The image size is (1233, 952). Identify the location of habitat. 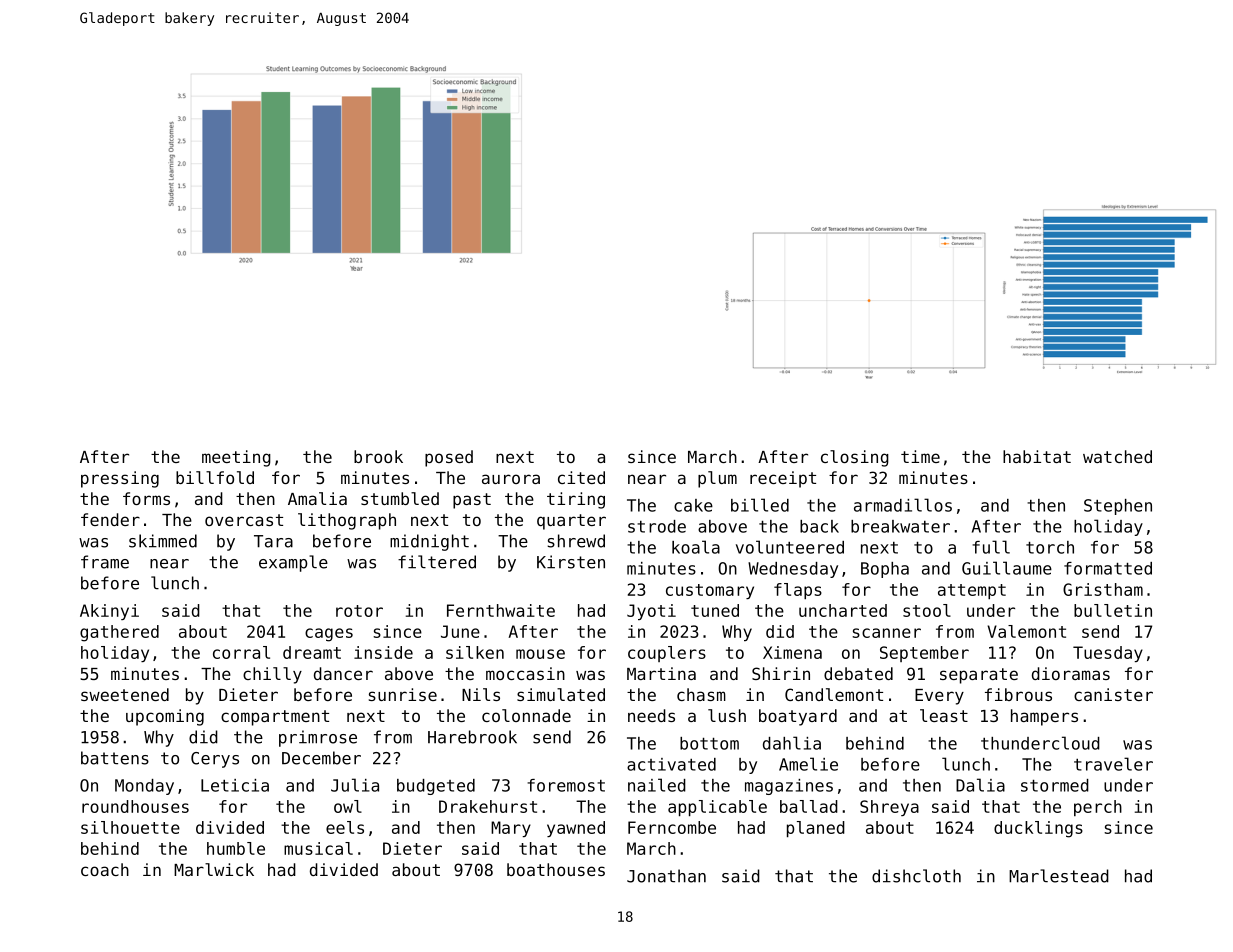
(1037, 456).
